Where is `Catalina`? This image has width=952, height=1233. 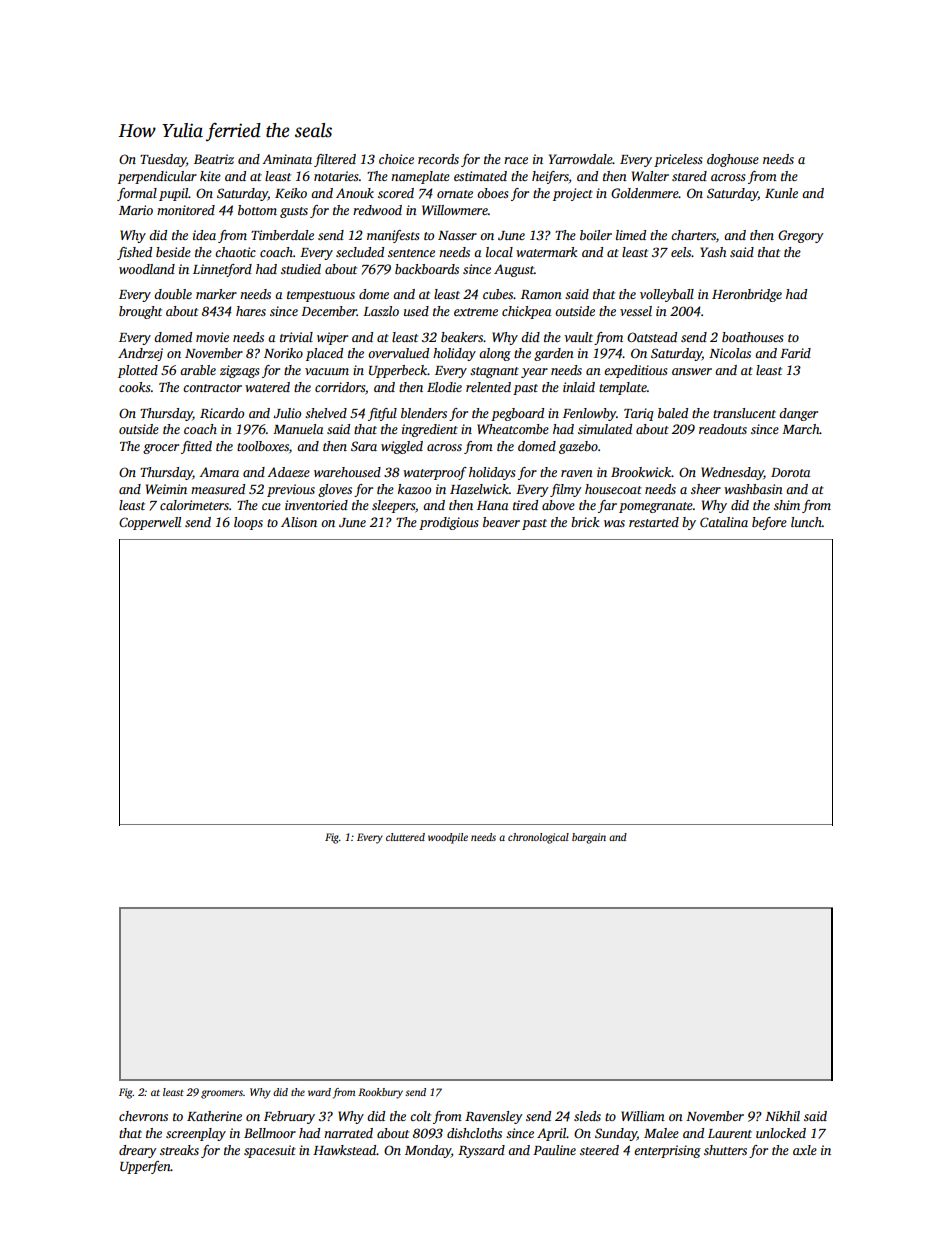 Catalina is located at coordinates (724, 522).
